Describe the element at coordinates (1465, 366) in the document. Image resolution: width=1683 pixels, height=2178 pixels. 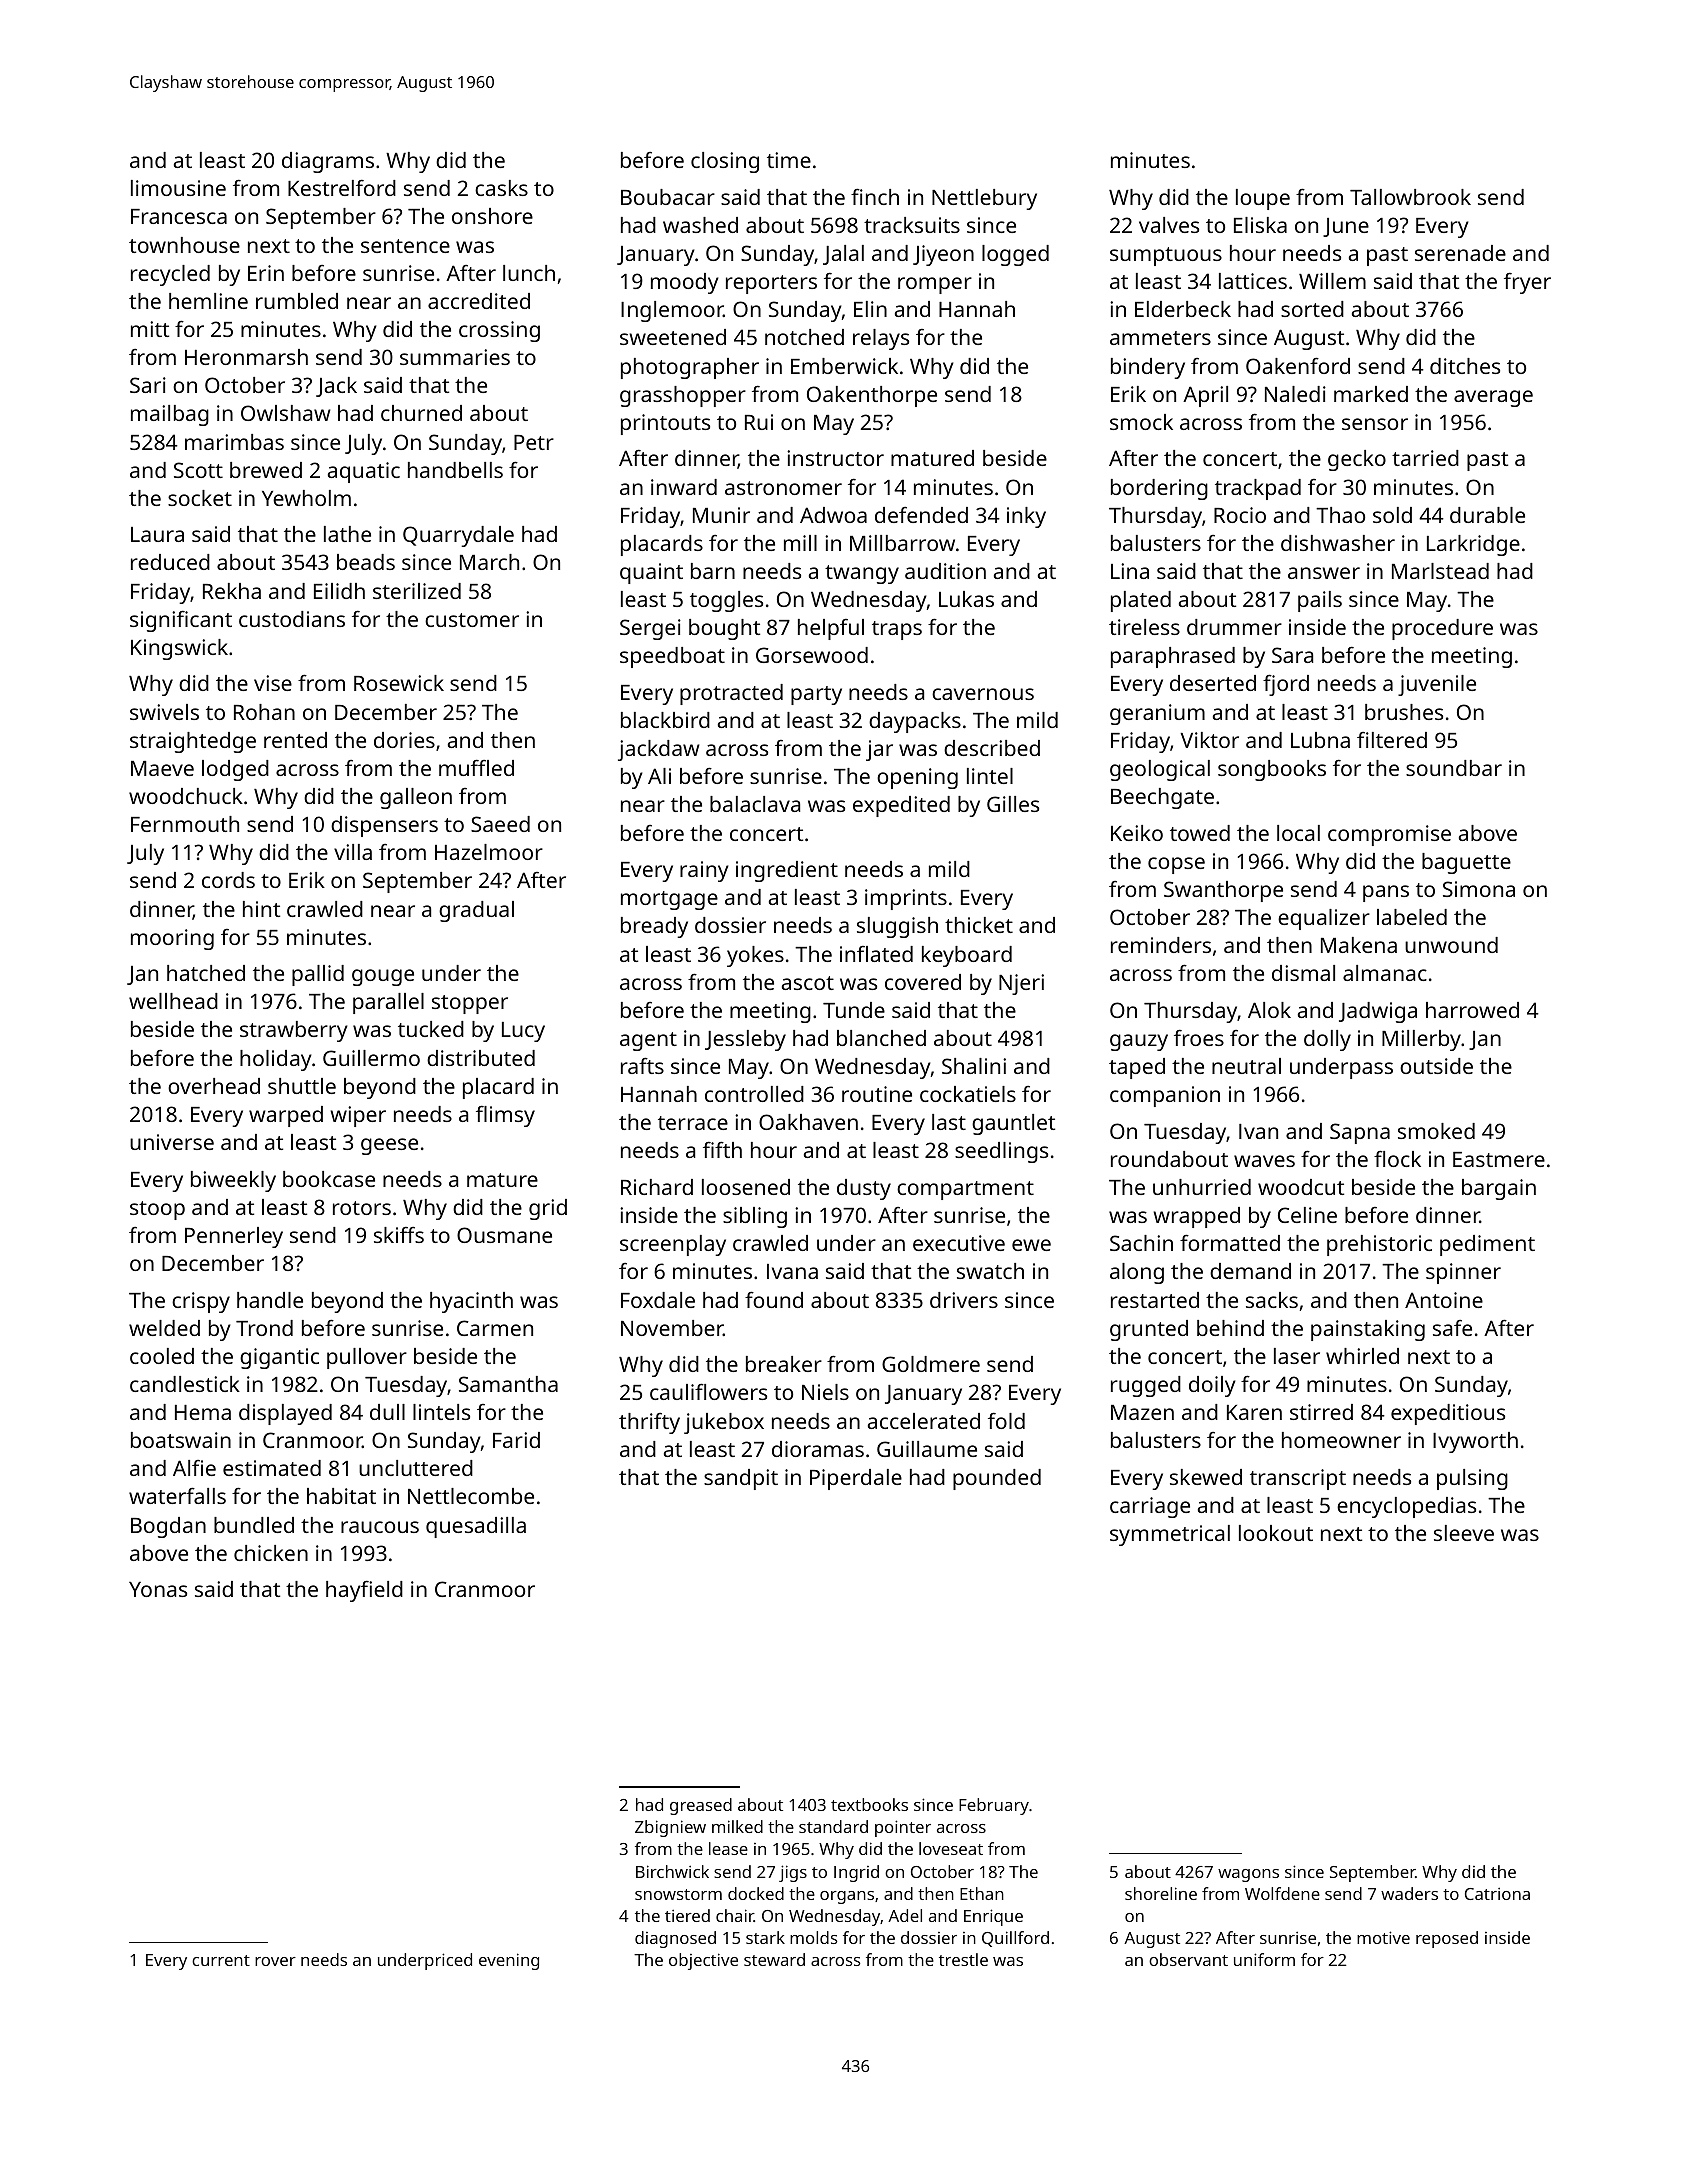
I see `ditches` at that location.
